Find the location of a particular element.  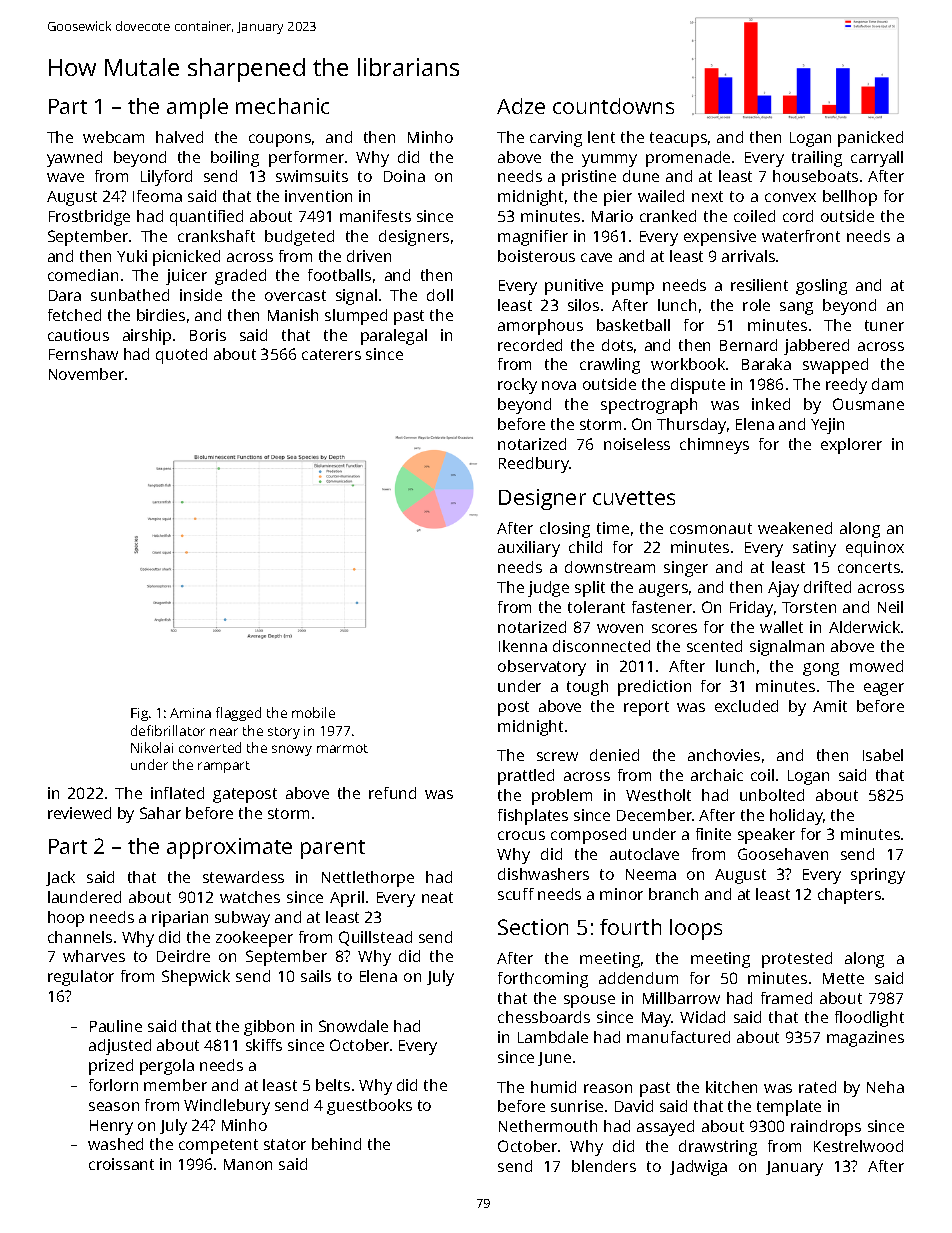

Adze is located at coordinates (521, 106).
